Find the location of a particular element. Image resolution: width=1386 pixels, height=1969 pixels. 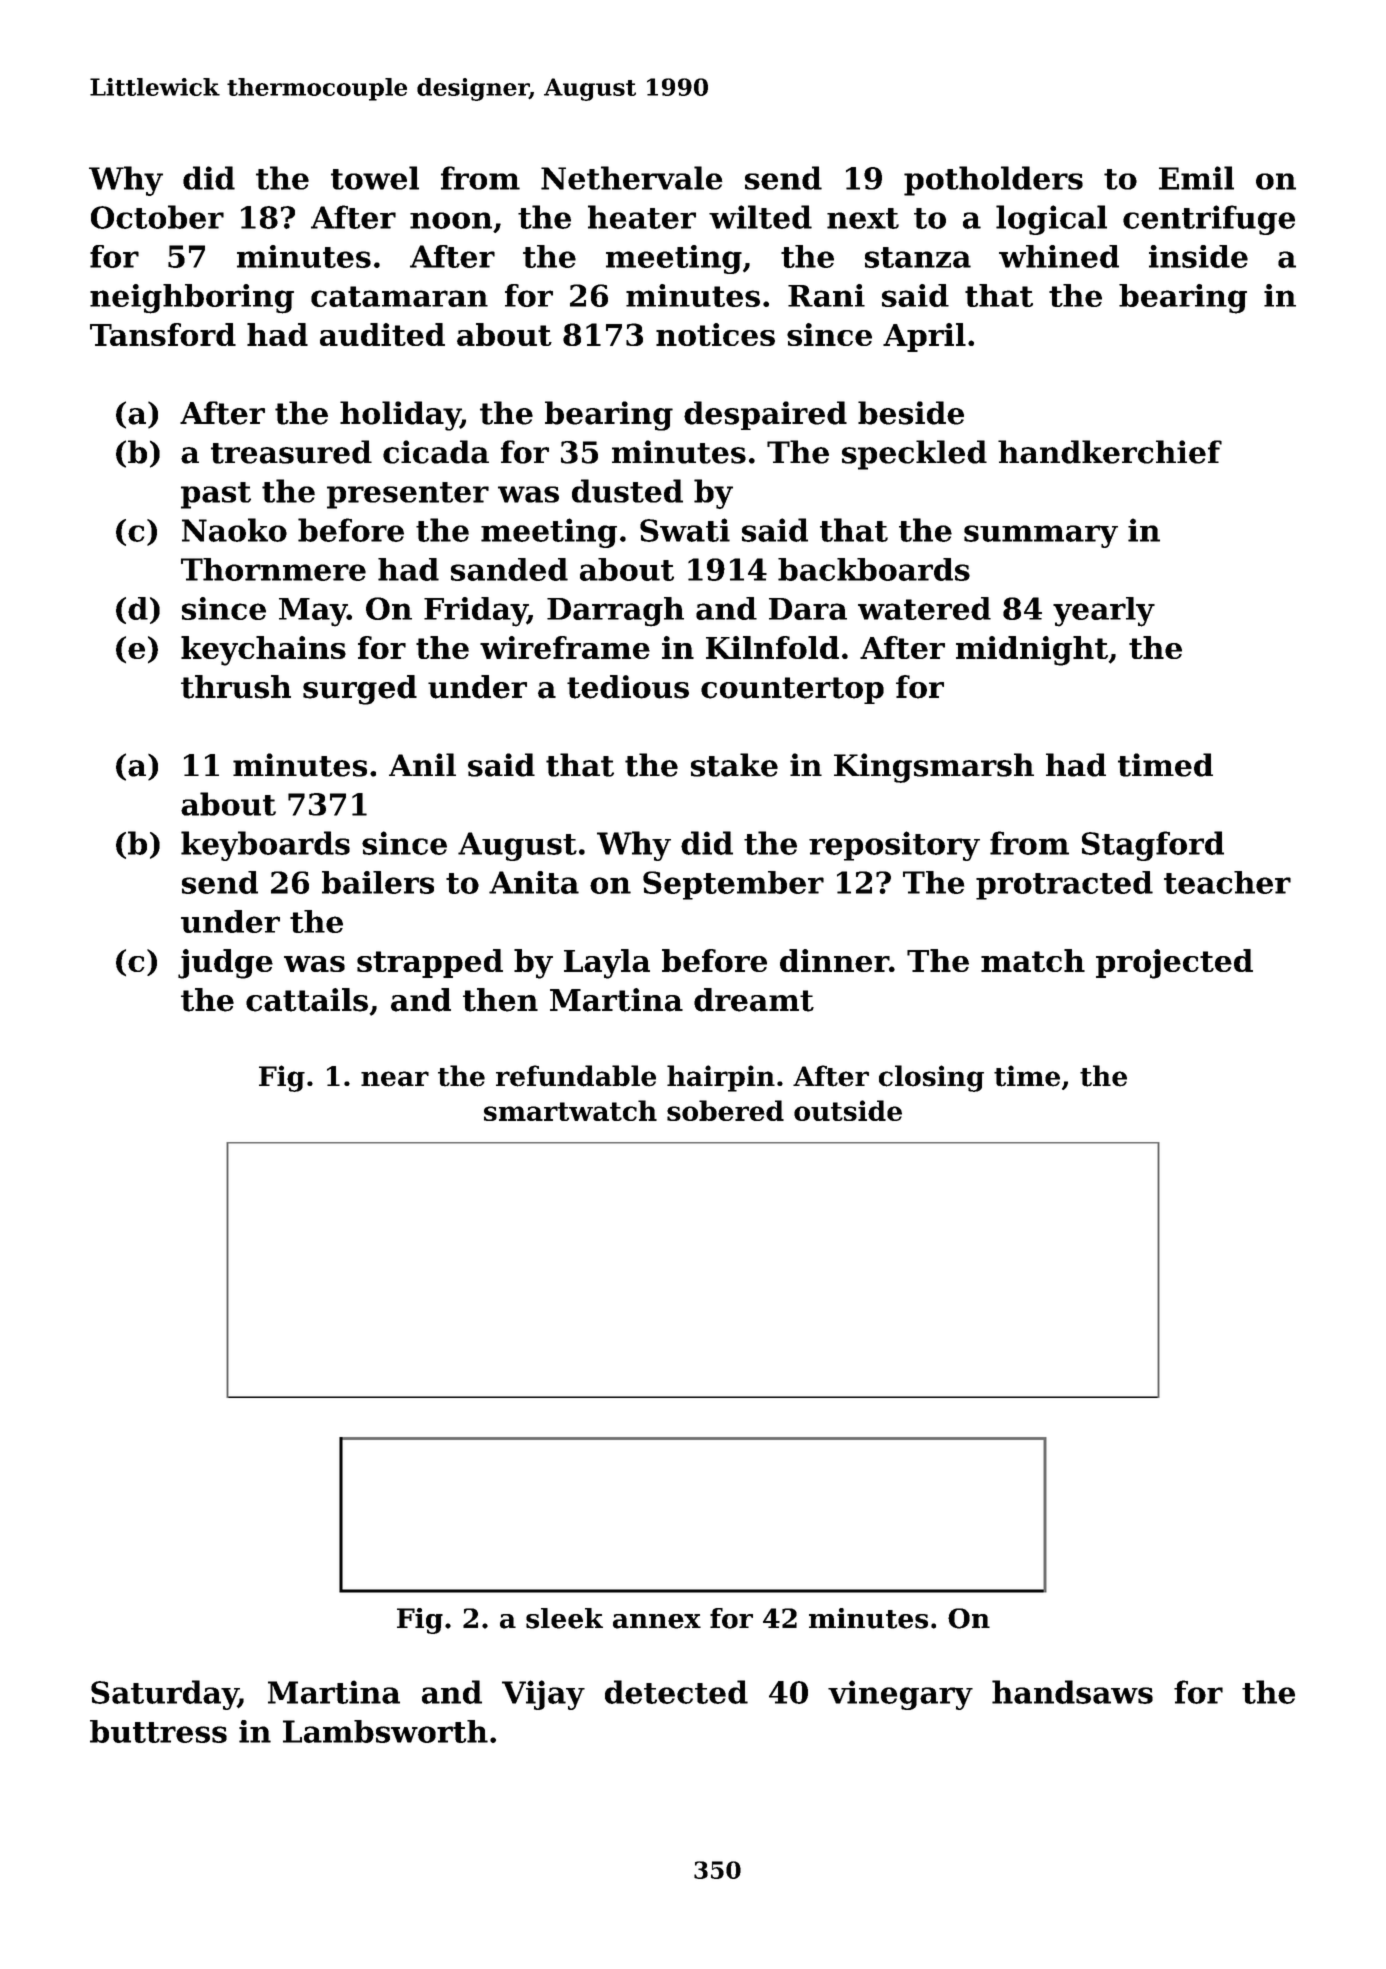

backboards is located at coordinates (874, 569).
